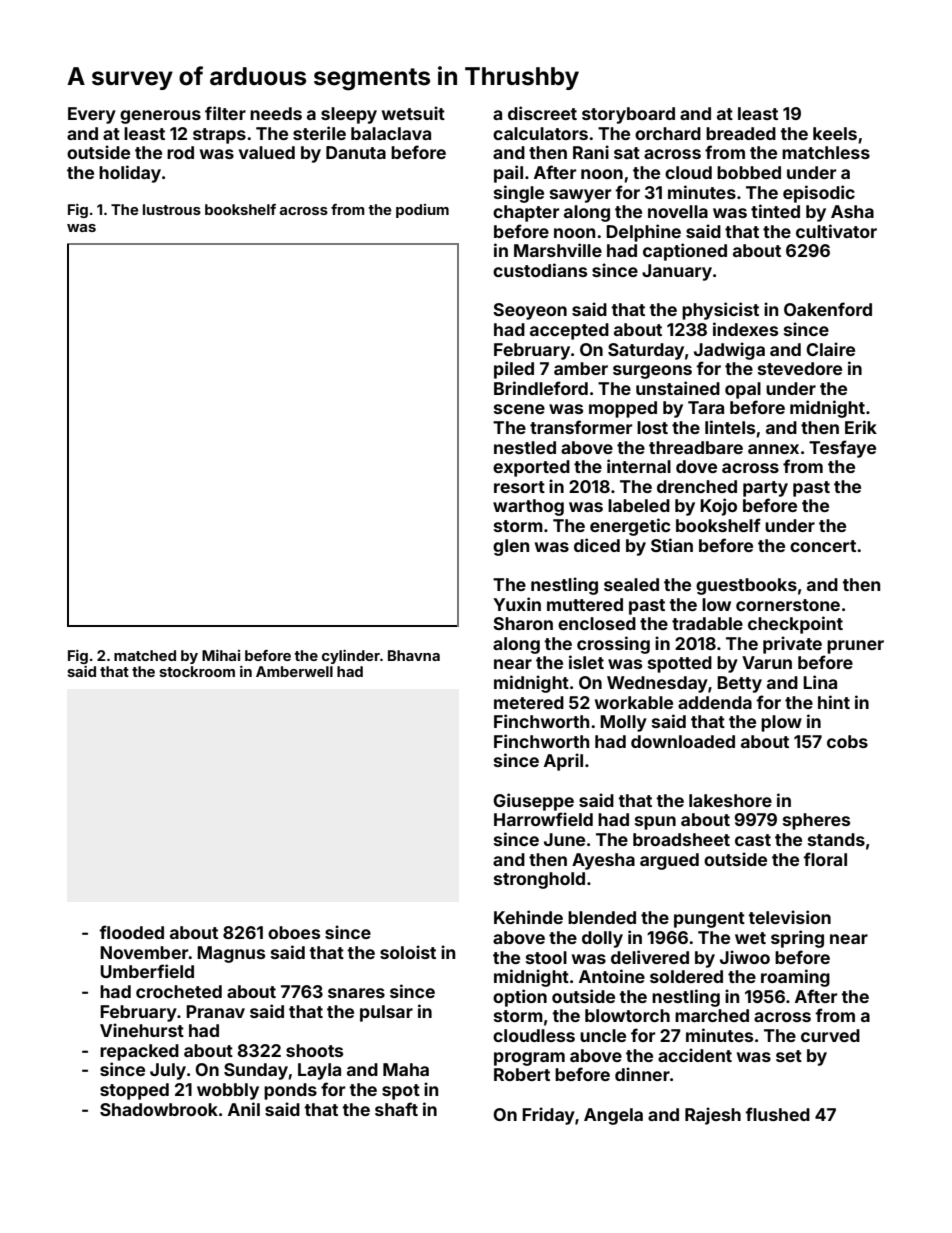 The height and width of the screenshot is (1233, 952). I want to click on Mihai, so click(221, 655).
